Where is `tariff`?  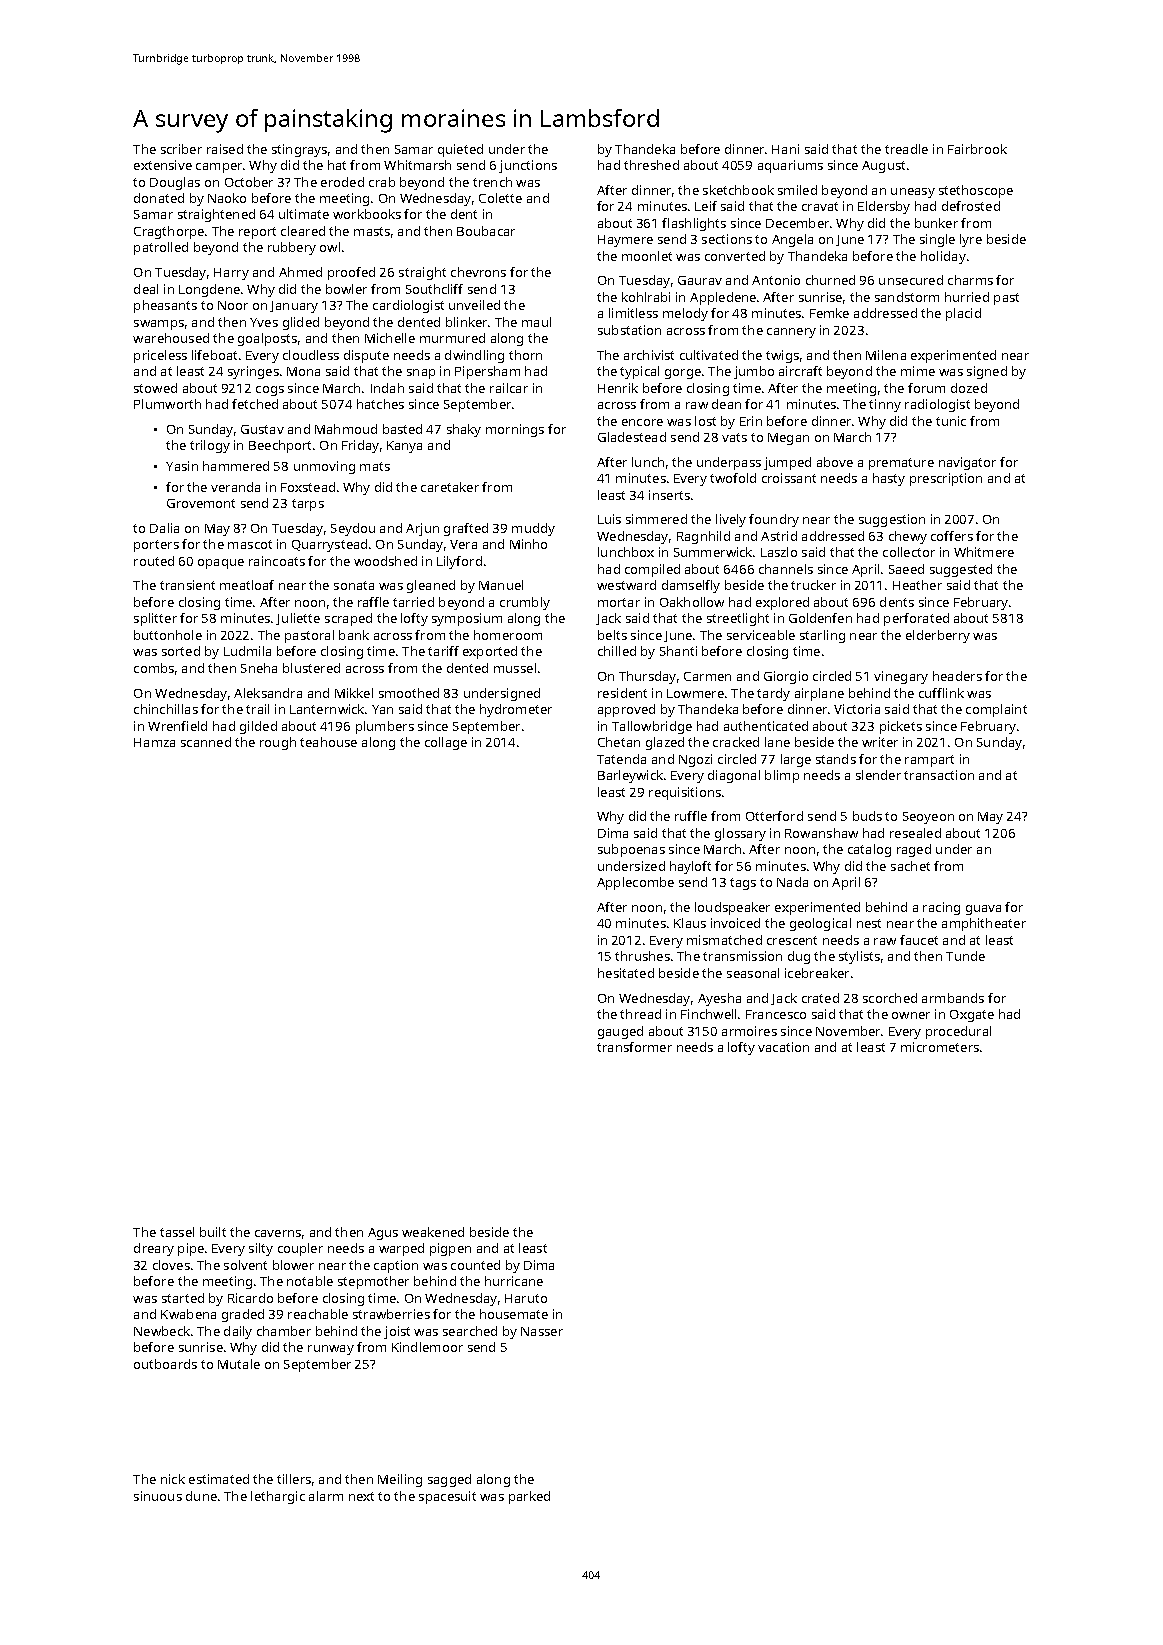
tariff is located at coordinates (443, 651).
